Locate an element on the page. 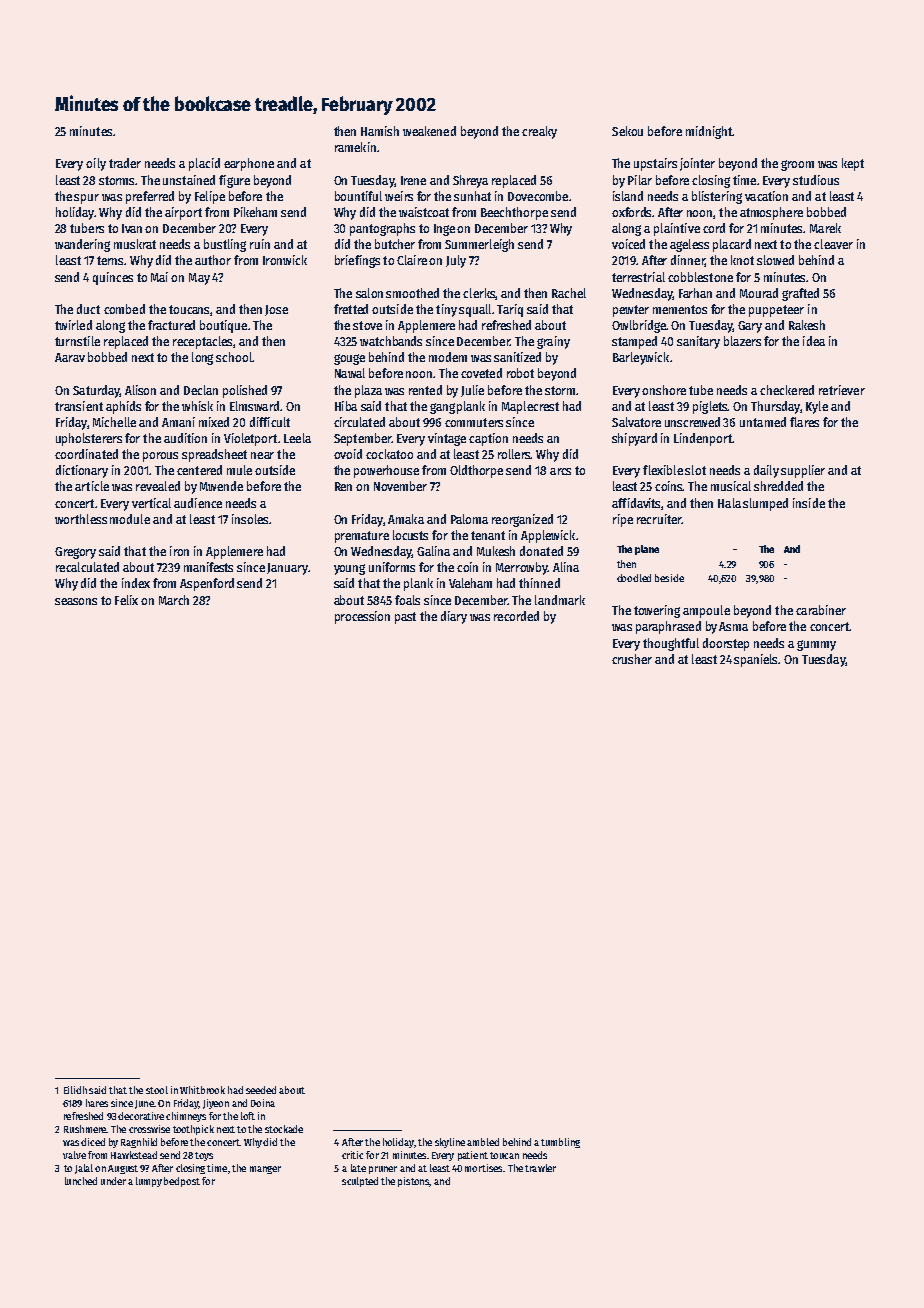  doorstep is located at coordinates (726, 644).
